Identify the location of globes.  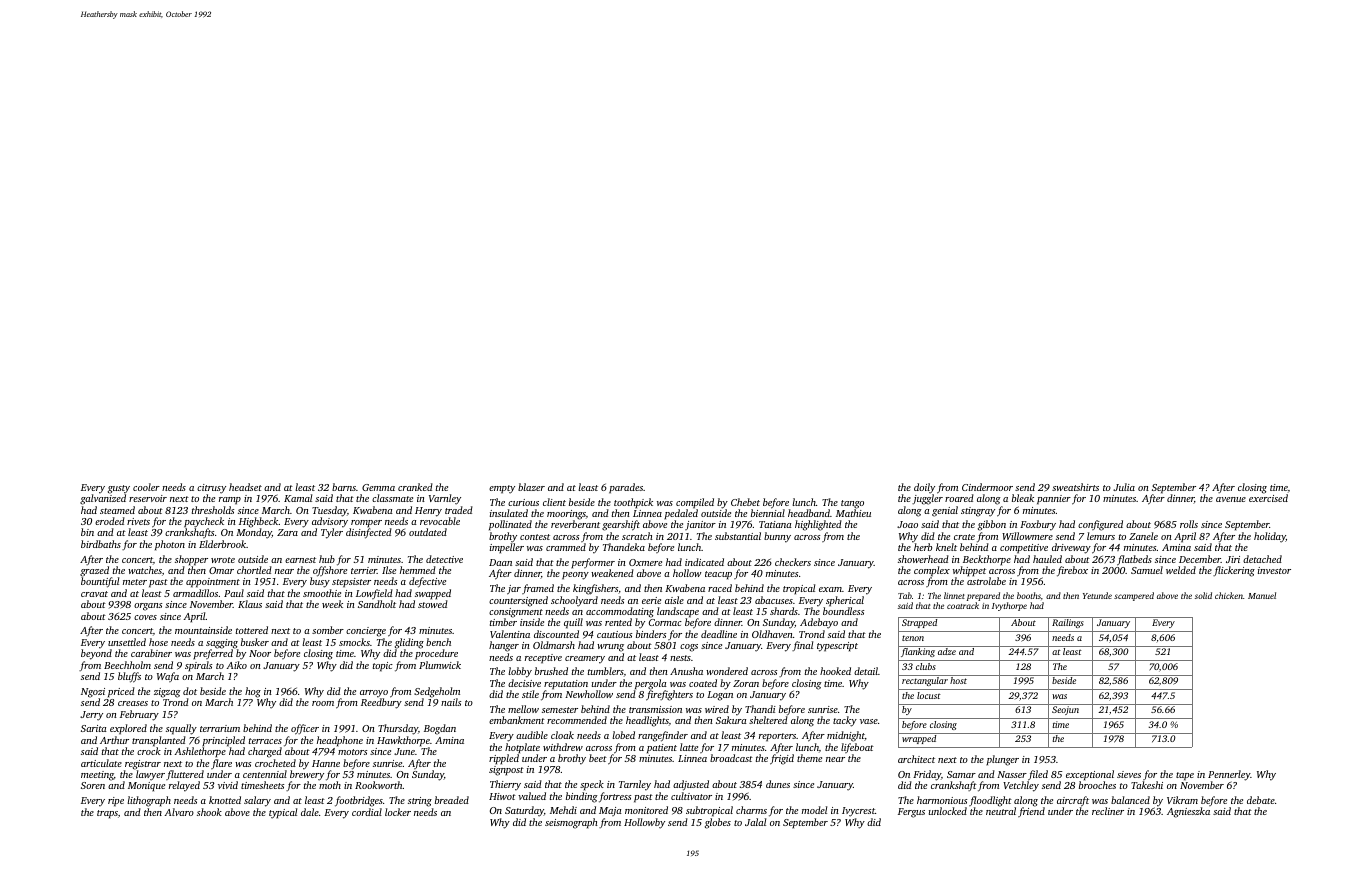
(718, 823).
